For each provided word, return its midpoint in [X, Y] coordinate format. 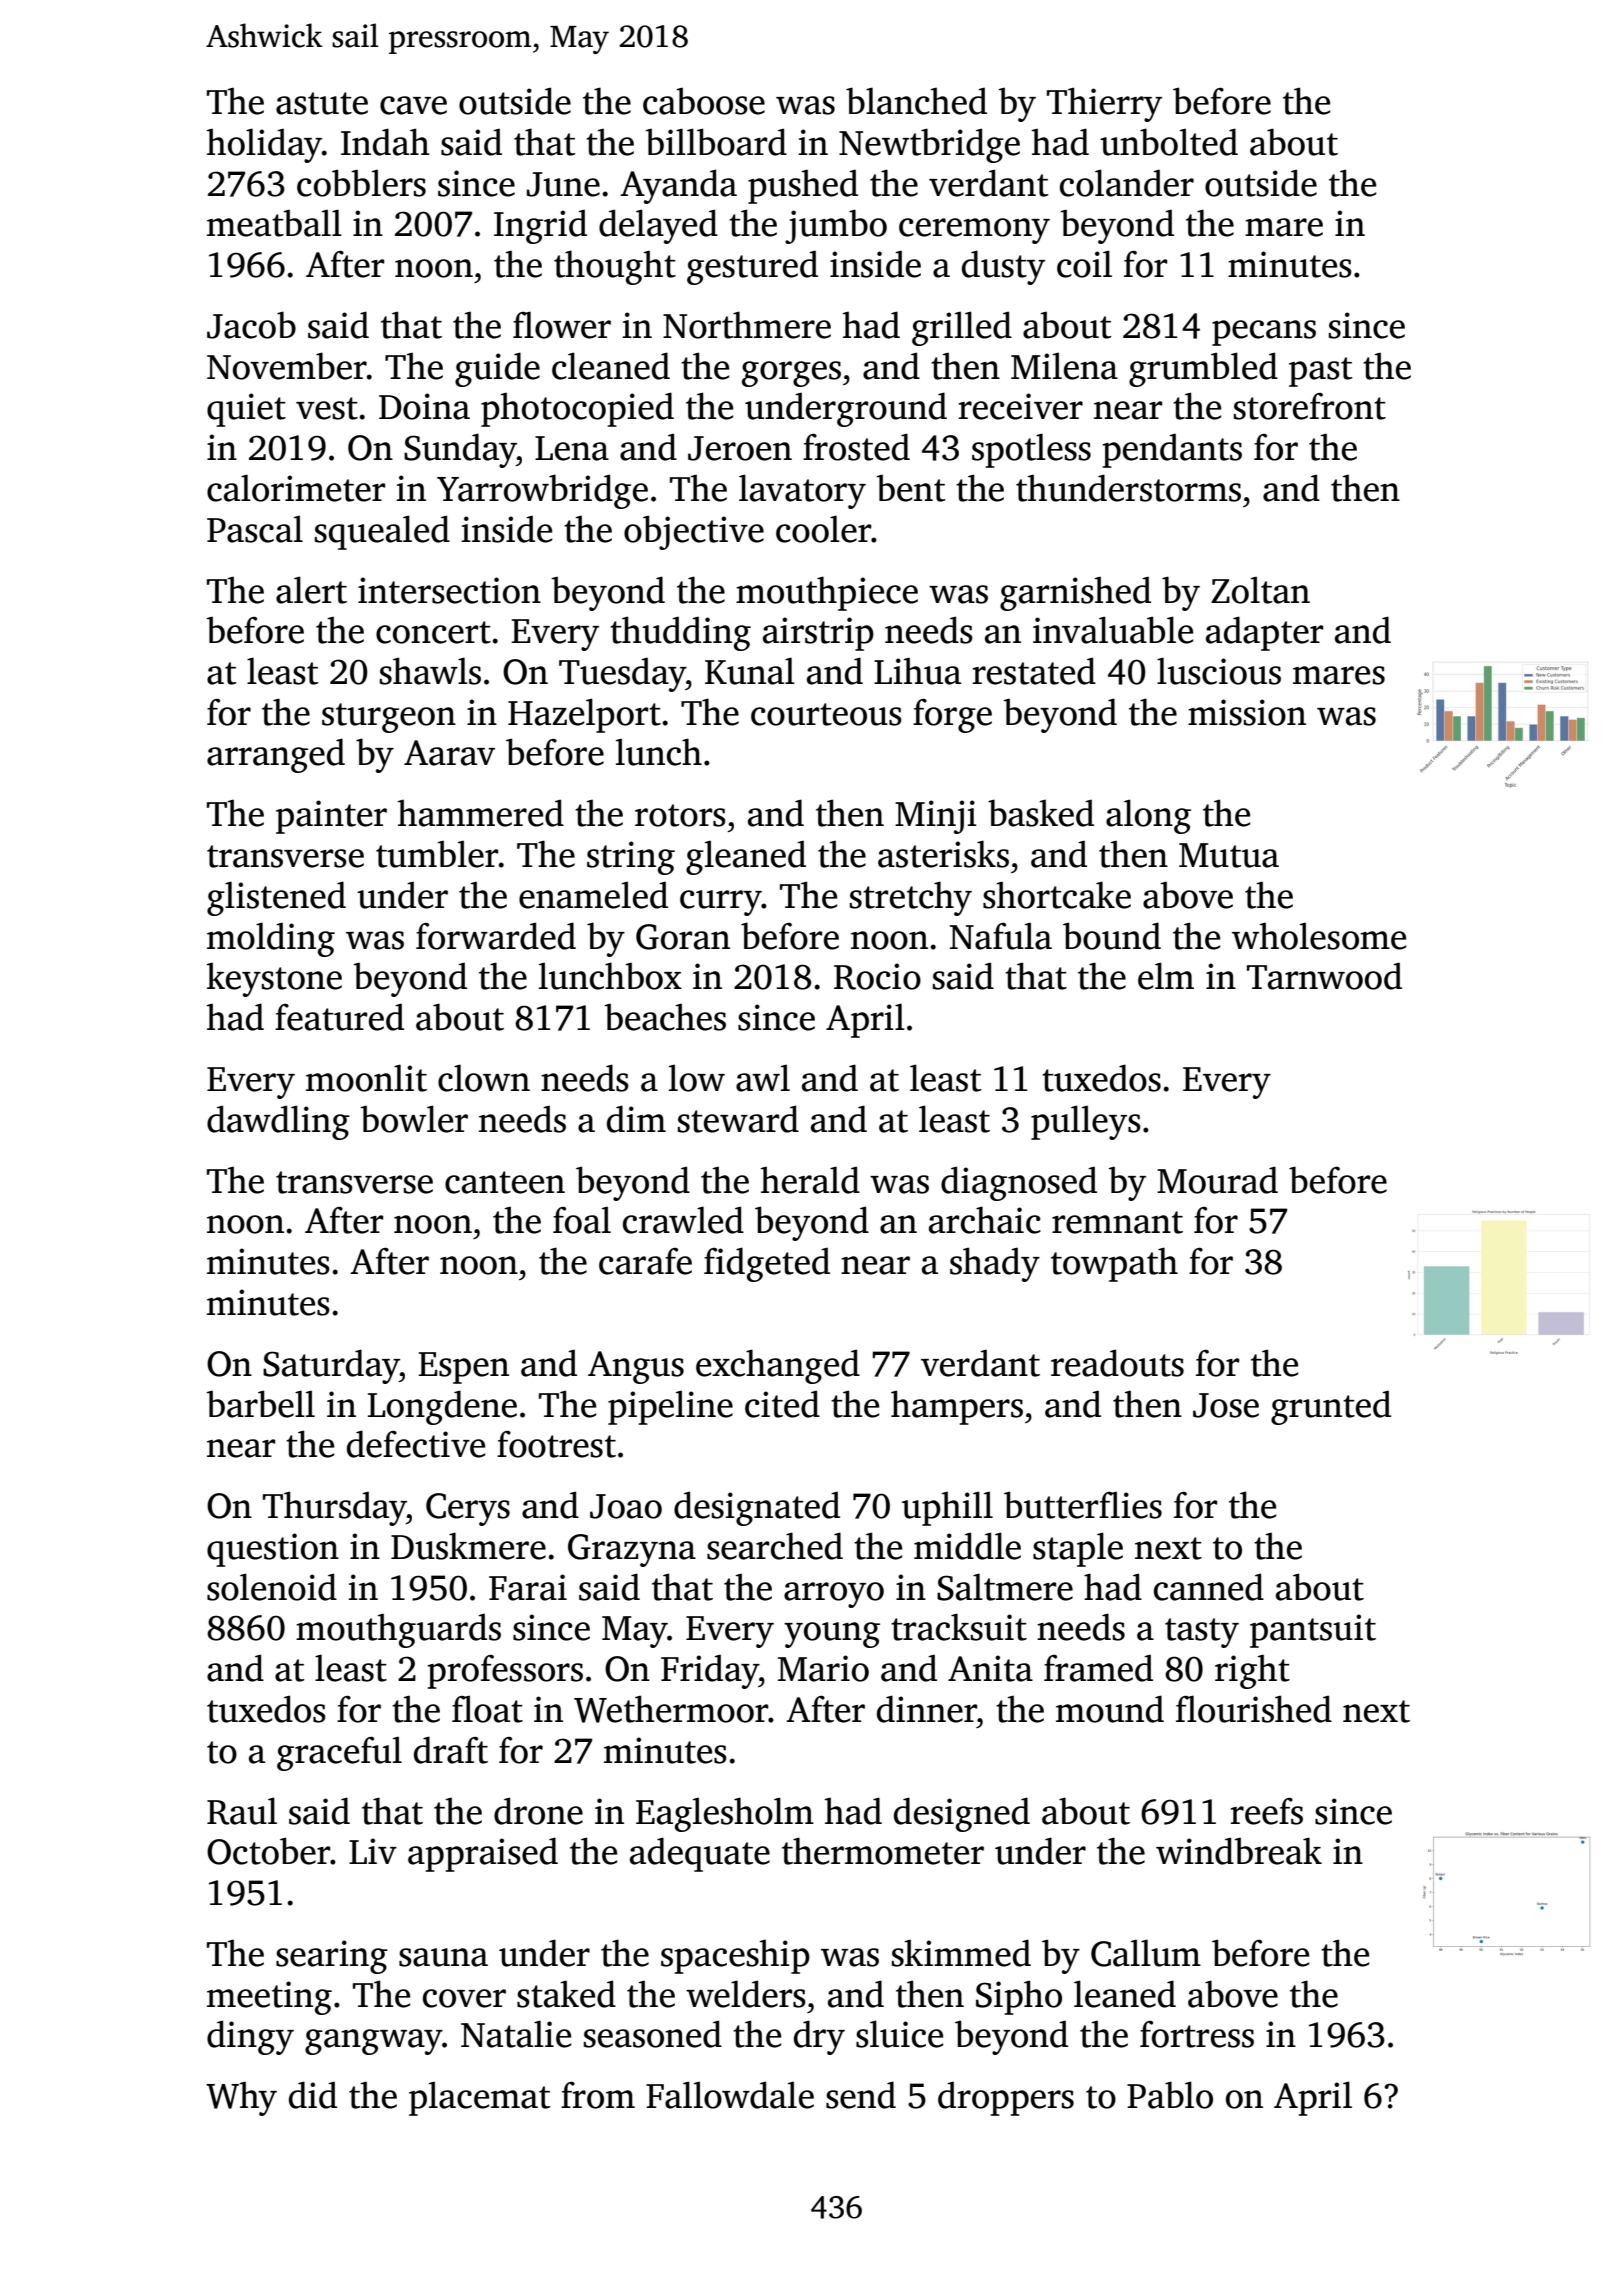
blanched [916, 101]
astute [322, 103]
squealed [382, 532]
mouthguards [398, 1630]
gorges [791, 374]
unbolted [1169, 142]
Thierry [1104, 104]
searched [775, 1546]
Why [241, 2098]
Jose [1226, 1405]
